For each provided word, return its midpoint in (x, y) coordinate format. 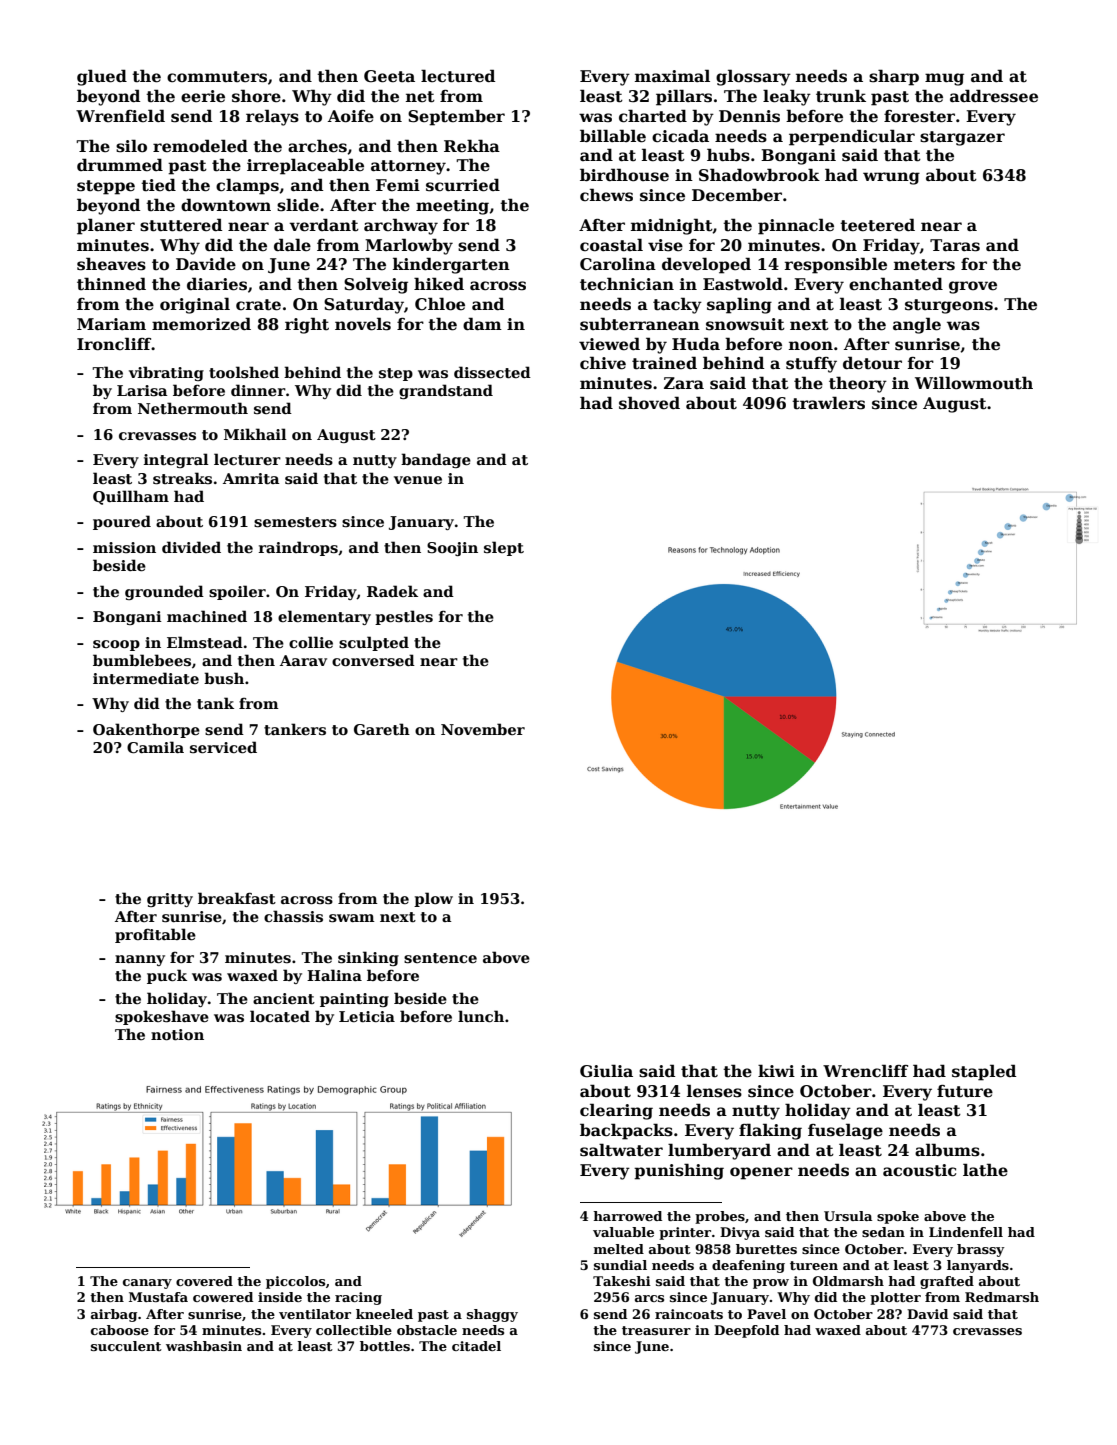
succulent (126, 1346)
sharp (894, 77)
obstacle (427, 1330)
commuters (217, 77)
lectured (458, 76)
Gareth (382, 729)
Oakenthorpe (146, 730)
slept (504, 548)
